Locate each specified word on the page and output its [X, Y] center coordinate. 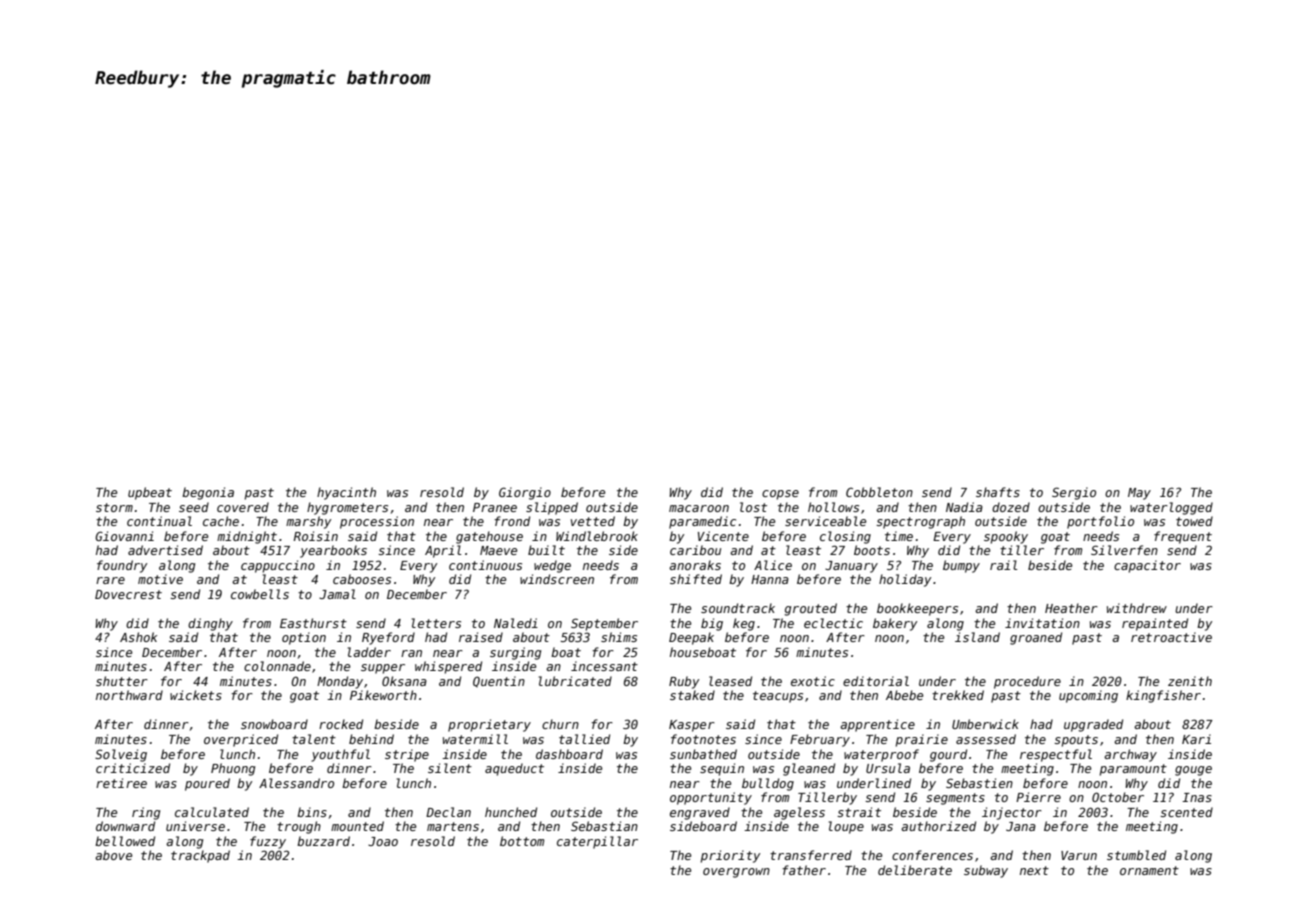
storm [114, 507]
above [113, 855]
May [1139, 494]
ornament [1149, 870]
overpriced [241, 740]
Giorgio [525, 493]
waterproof [881, 755]
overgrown [736, 873]
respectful [1056, 755]
